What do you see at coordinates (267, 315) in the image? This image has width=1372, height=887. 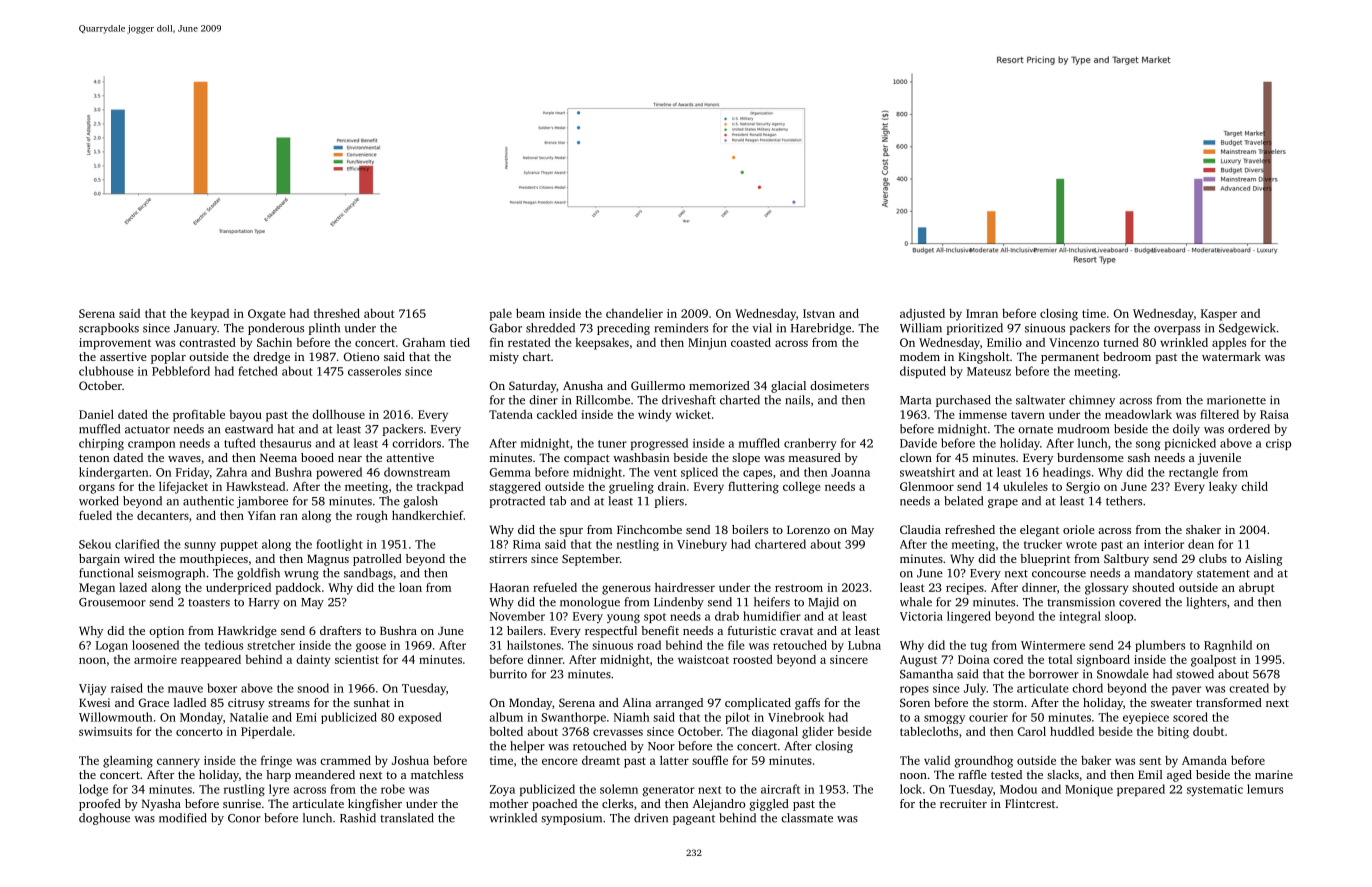 I see `Oxgate` at bounding box center [267, 315].
